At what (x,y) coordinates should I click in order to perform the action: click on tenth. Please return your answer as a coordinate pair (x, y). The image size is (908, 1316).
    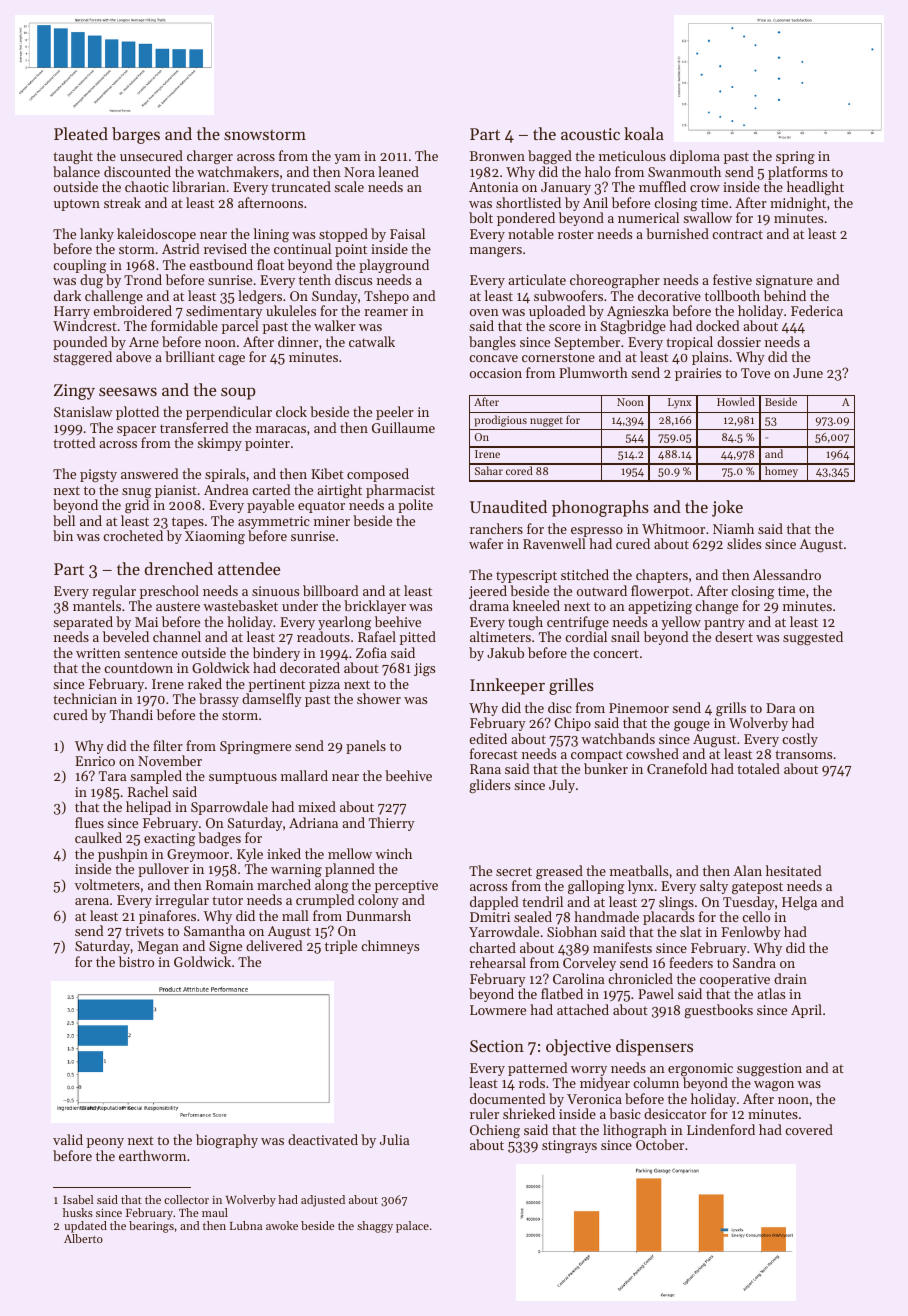
    Looking at the image, I should click on (315, 279).
